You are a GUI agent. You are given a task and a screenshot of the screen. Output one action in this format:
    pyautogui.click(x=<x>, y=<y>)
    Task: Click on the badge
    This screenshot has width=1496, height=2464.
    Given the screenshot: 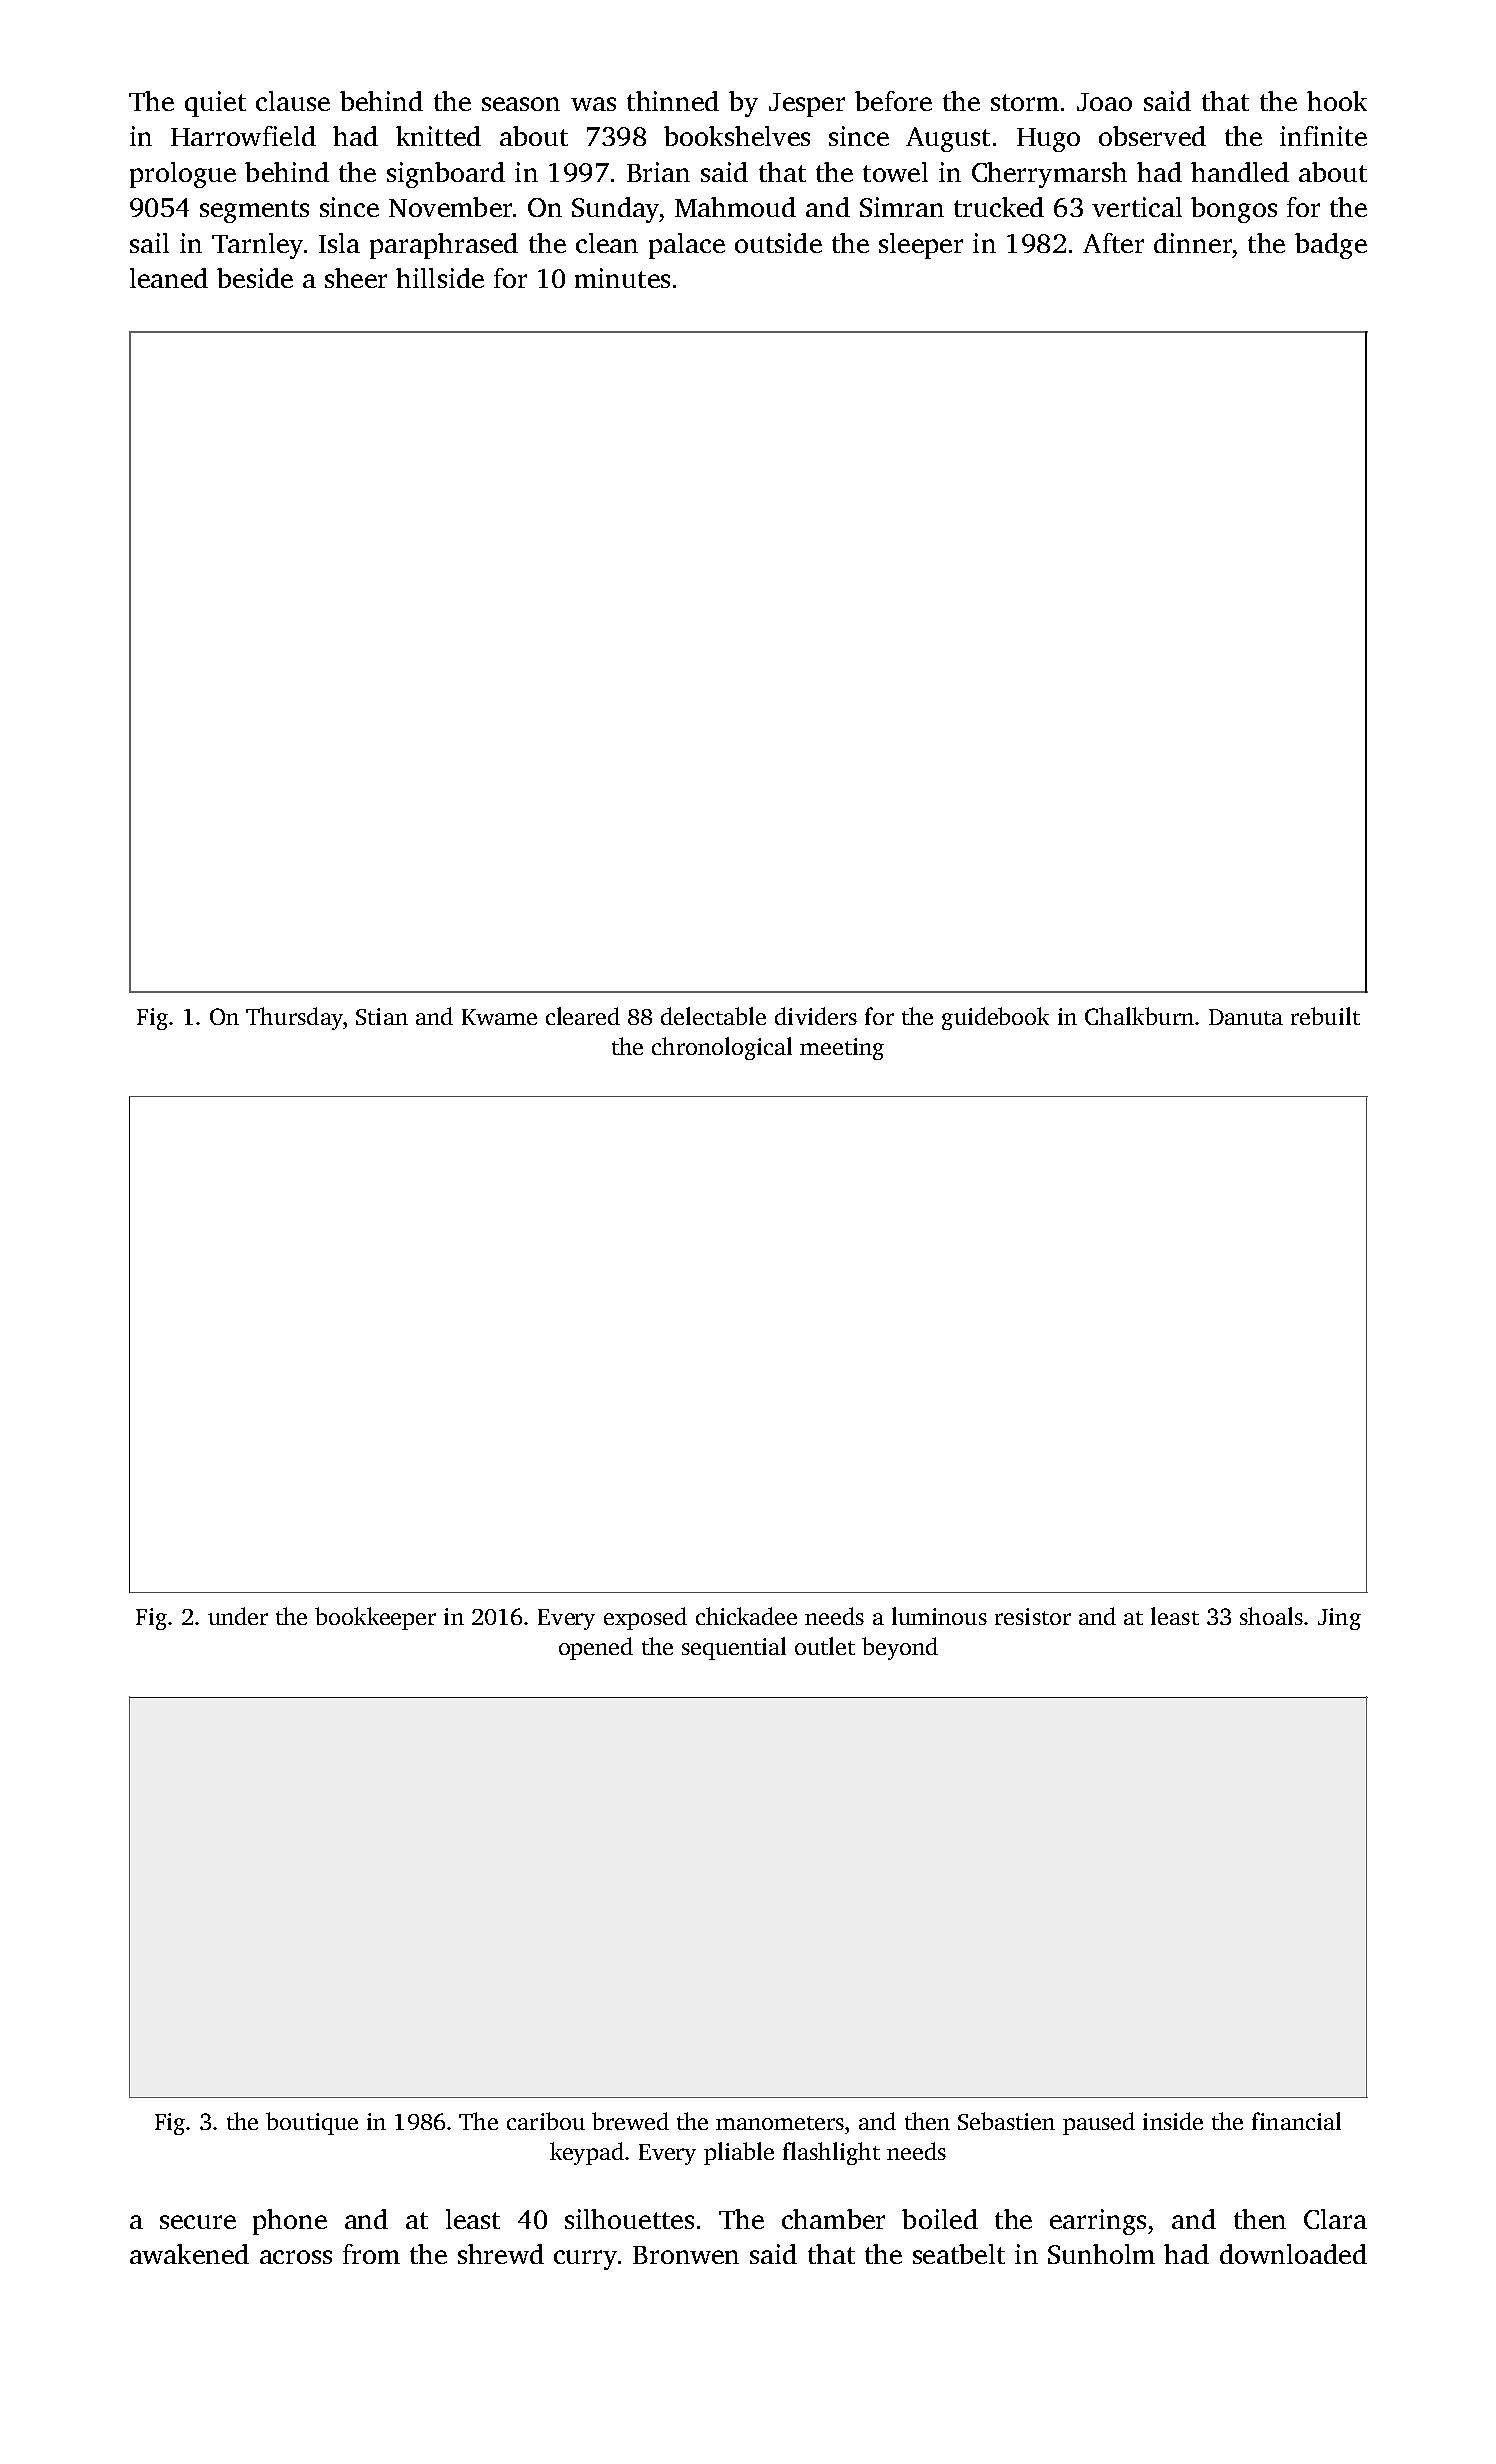 What is the action you would take?
    pyautogui.click(x=1331, y=246)
